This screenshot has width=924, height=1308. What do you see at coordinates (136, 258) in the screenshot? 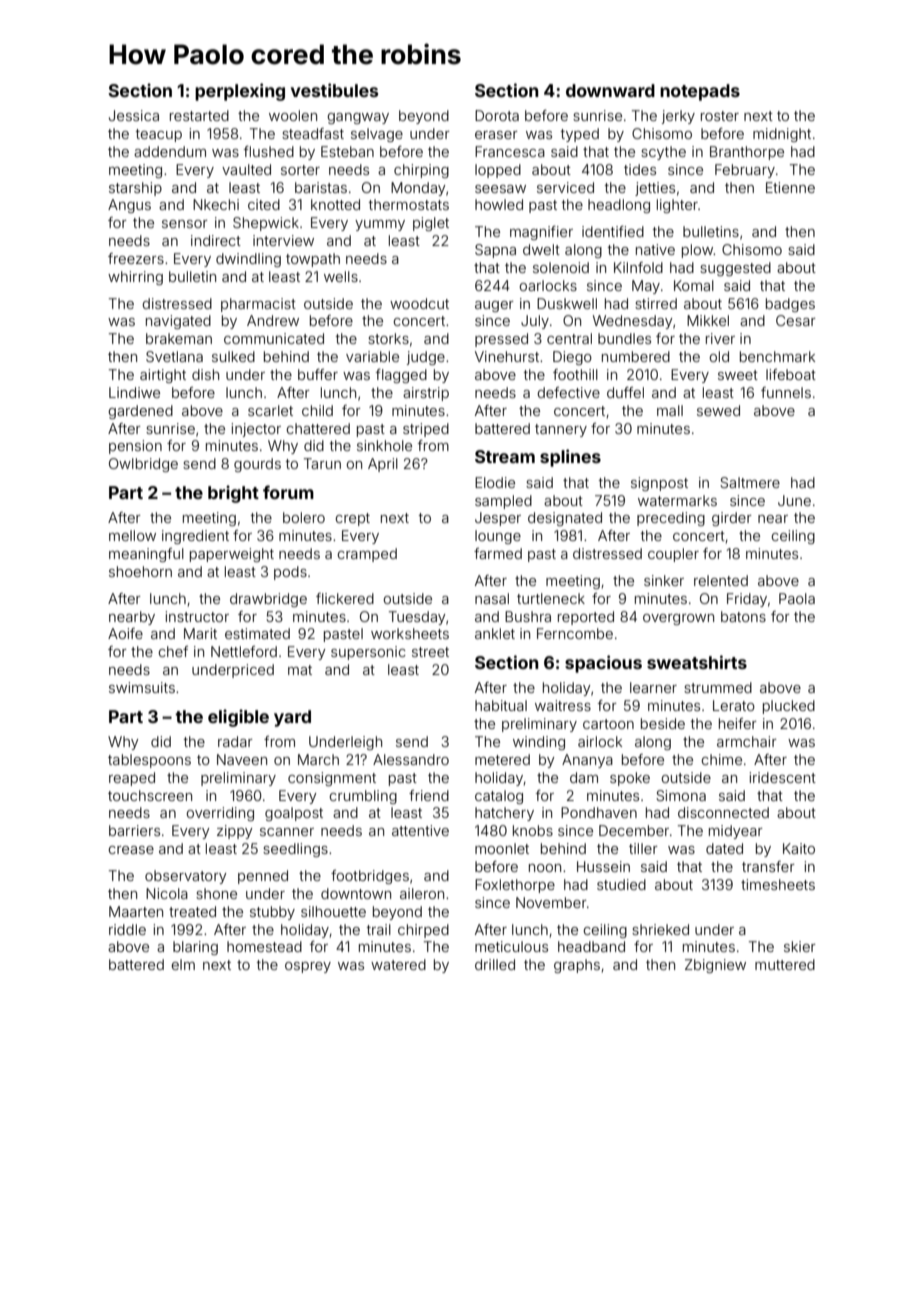
I see `freezers` at bounding box center [136, 258].
